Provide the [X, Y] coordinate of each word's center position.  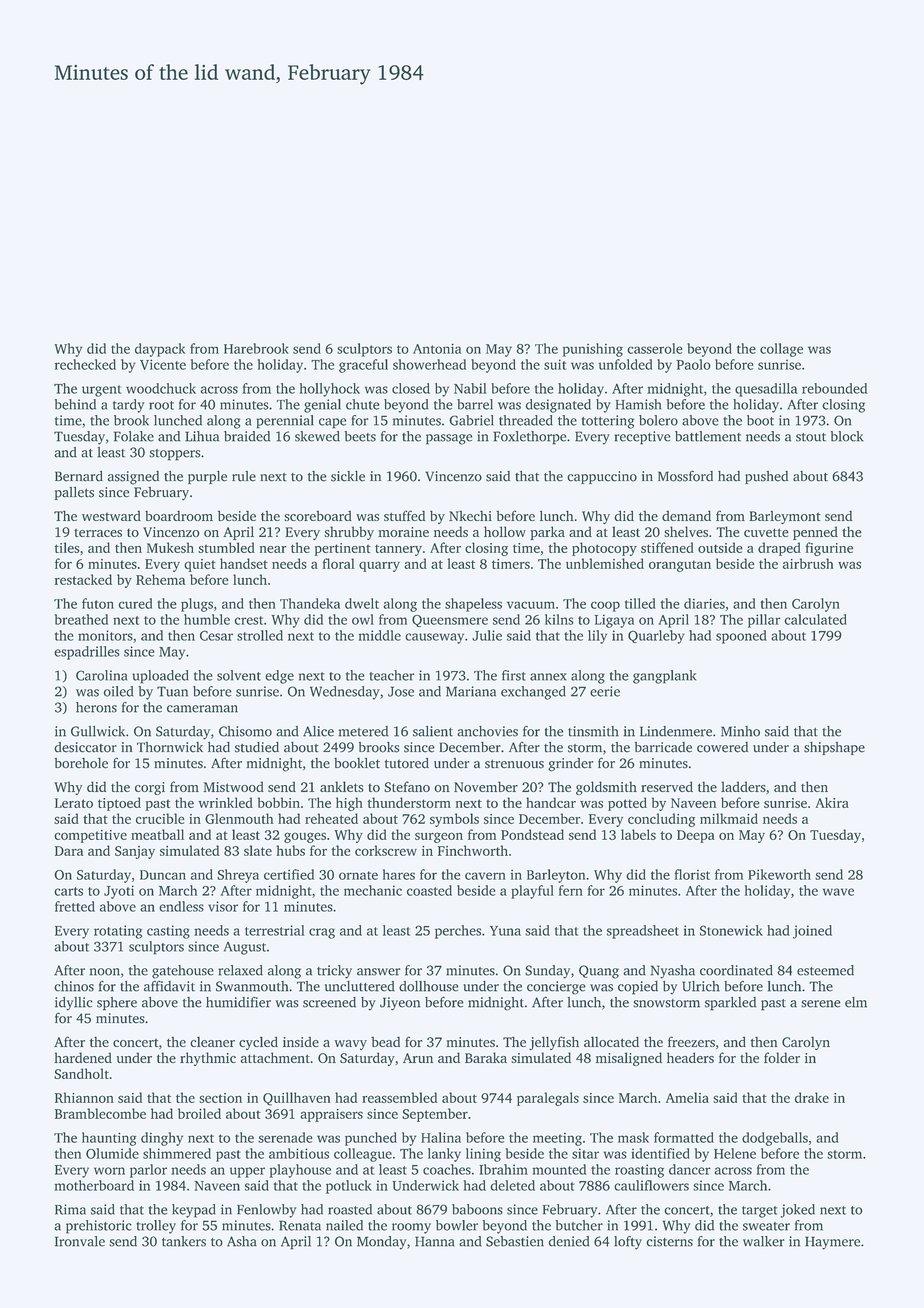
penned [815, 533]
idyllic [73, 1004]
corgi [150, 788]
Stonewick [731, 930]
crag [322, 933]
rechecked [85, 364]
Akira [832, 802]
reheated [331, 818]
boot [760, 420]
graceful [363, 366]
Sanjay [135, 852]
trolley [156, 1227]
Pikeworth [779, 874]
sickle [348, 476]
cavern [485, 876]
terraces [98, 533]
